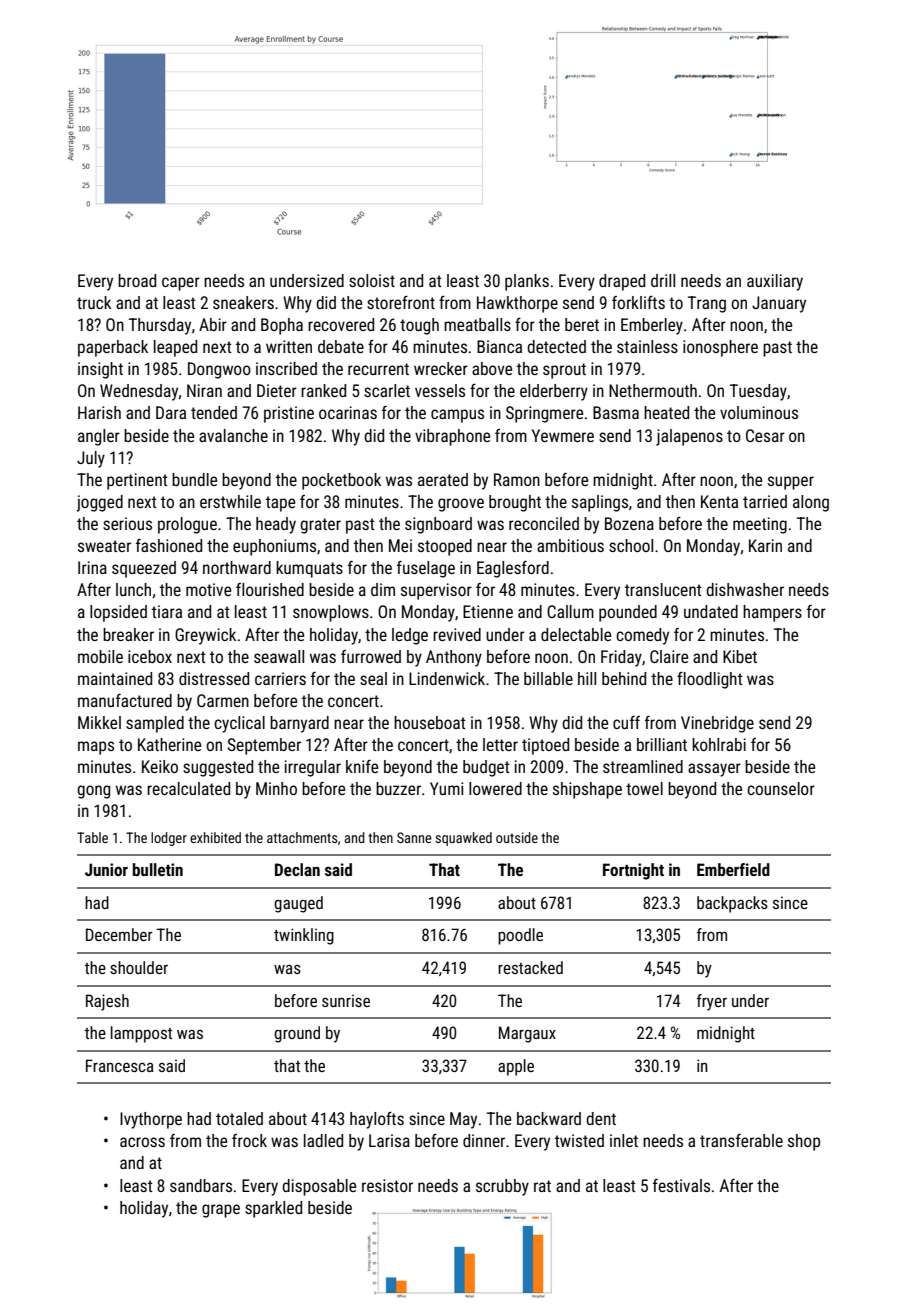  I want to click on exhibited, so click(215, 837).
